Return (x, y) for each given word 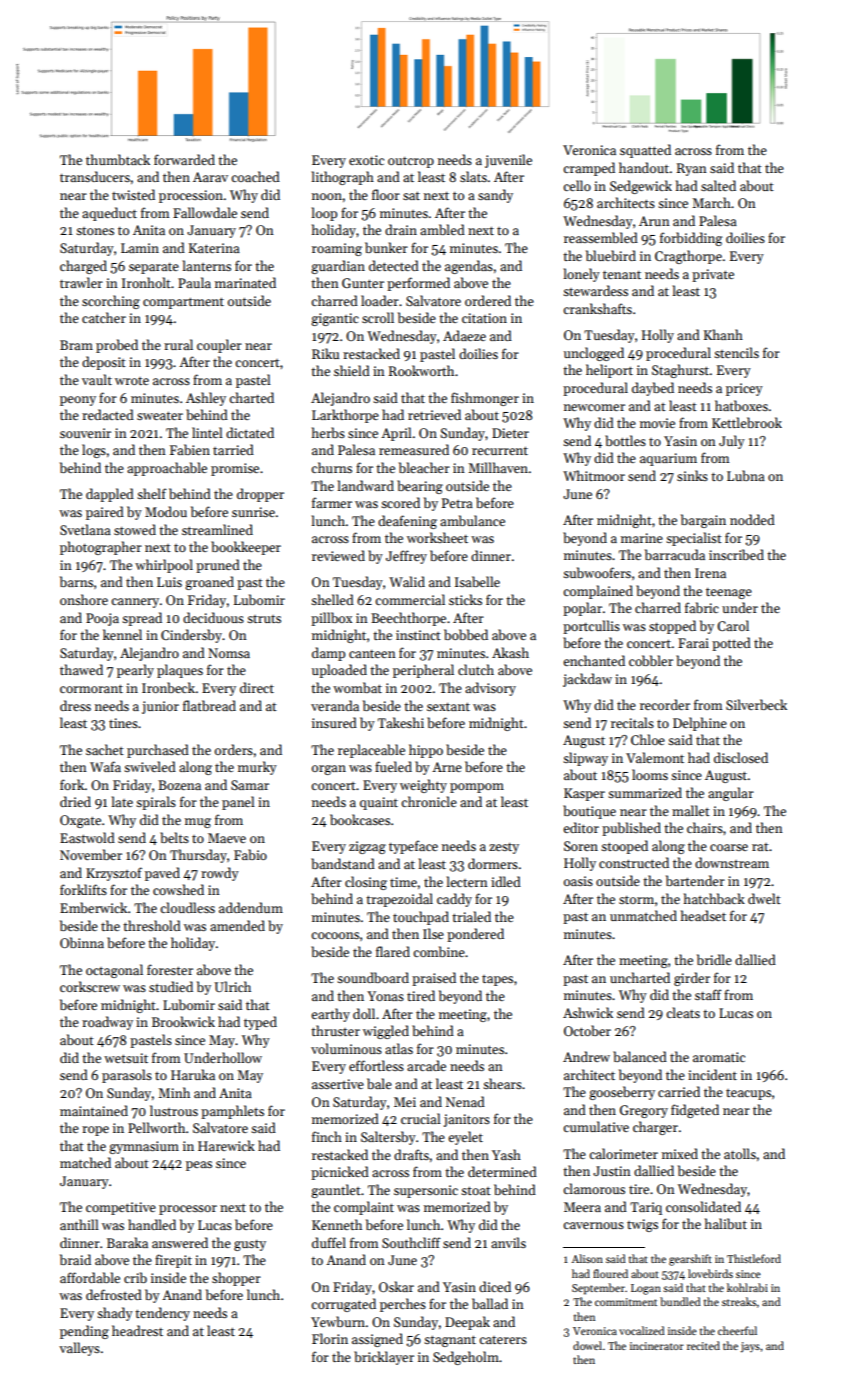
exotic (366, 160)
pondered (475, 935)
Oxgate (80, 821)
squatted (645, 151)
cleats (683, 1012)
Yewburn (338, 1321)
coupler (219, 346)
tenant (622, 275)
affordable (90, 1277)
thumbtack (118, 159)
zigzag (367, 847)
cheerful (737, 1330)
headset (703, 915)
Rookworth (421, 370)
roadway (107, 1023)
